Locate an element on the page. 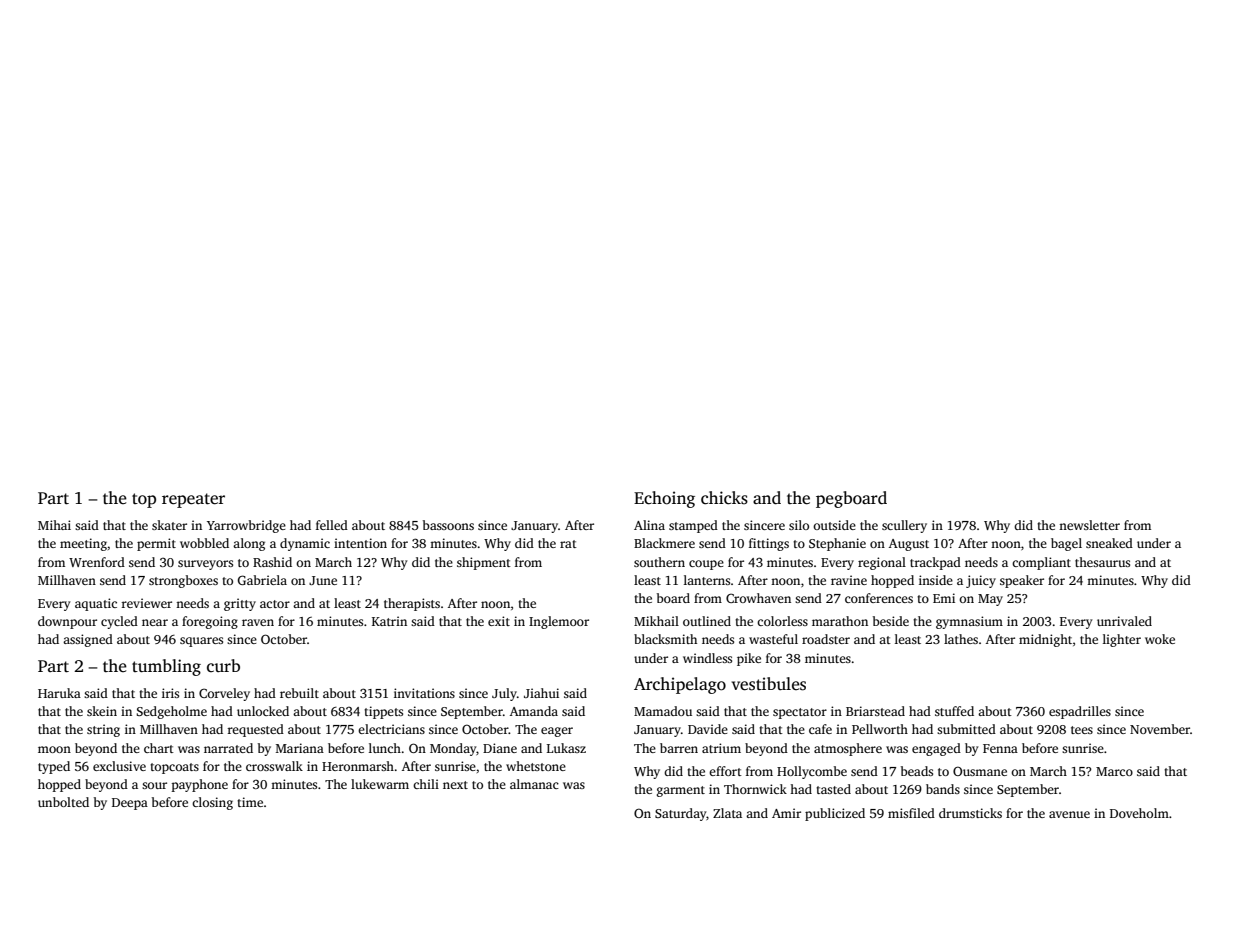 Image resolution: width=1233 pixels, height=952 pixels. eager is located at coordinates (557, 732).
